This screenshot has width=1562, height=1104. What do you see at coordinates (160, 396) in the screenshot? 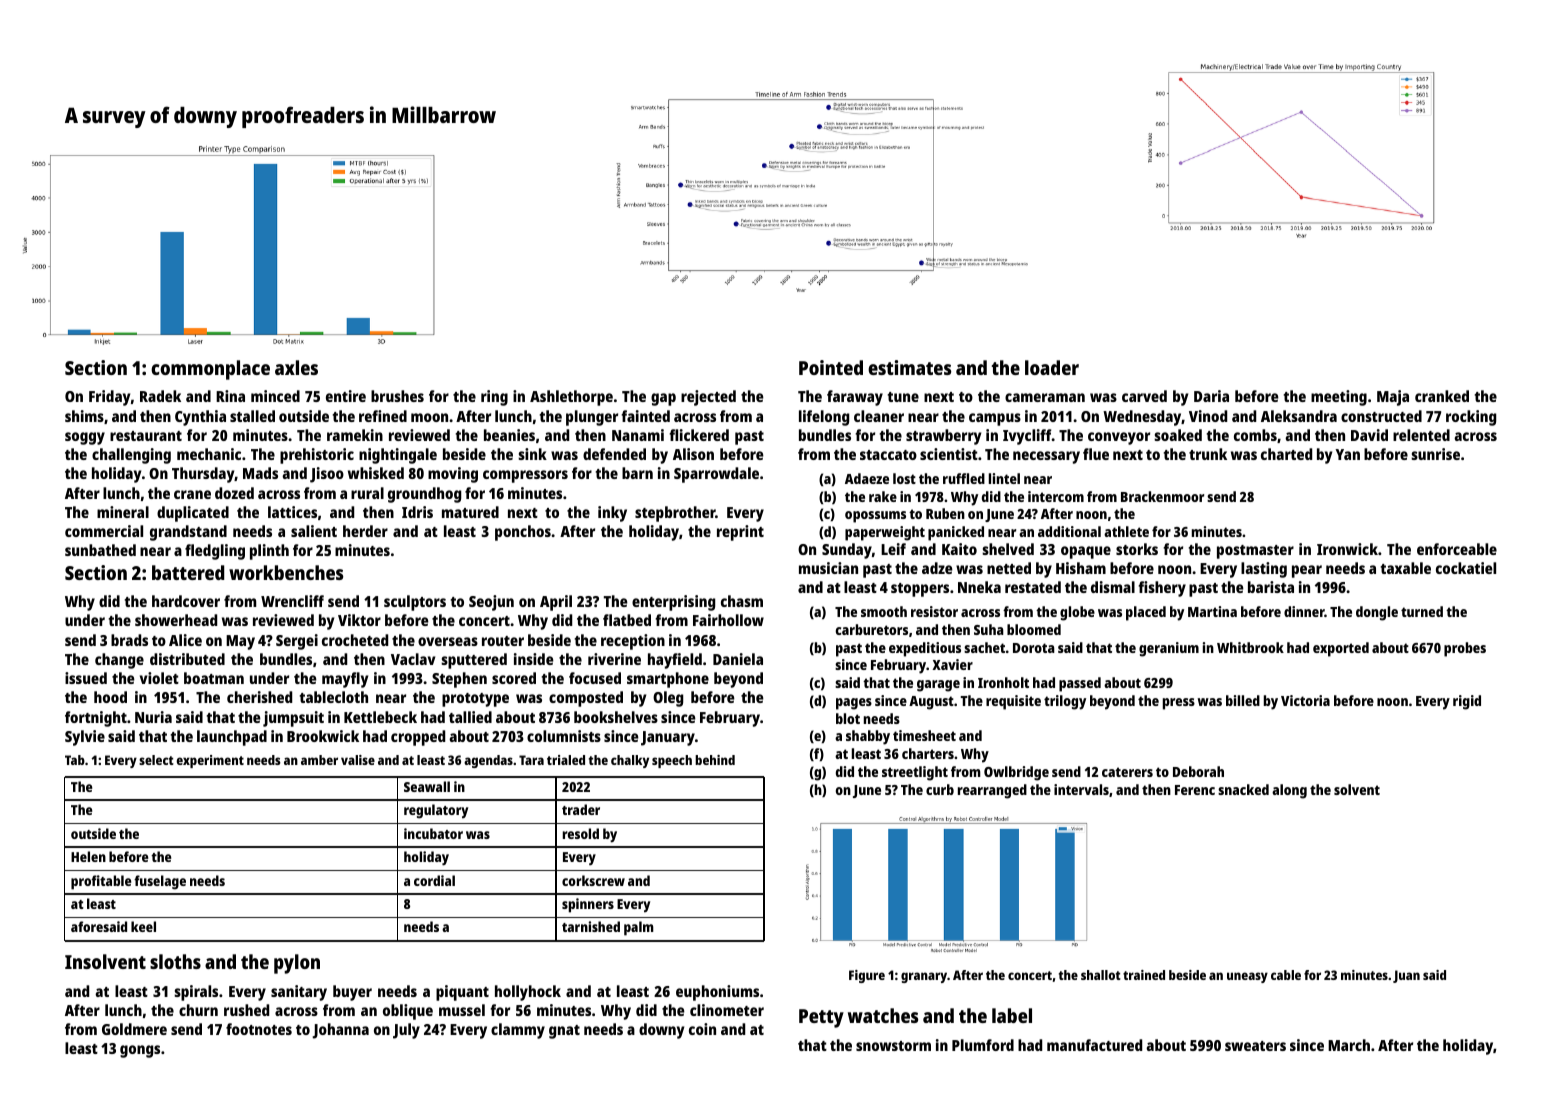
I see `Radek` at bounding box center [160, 396].
